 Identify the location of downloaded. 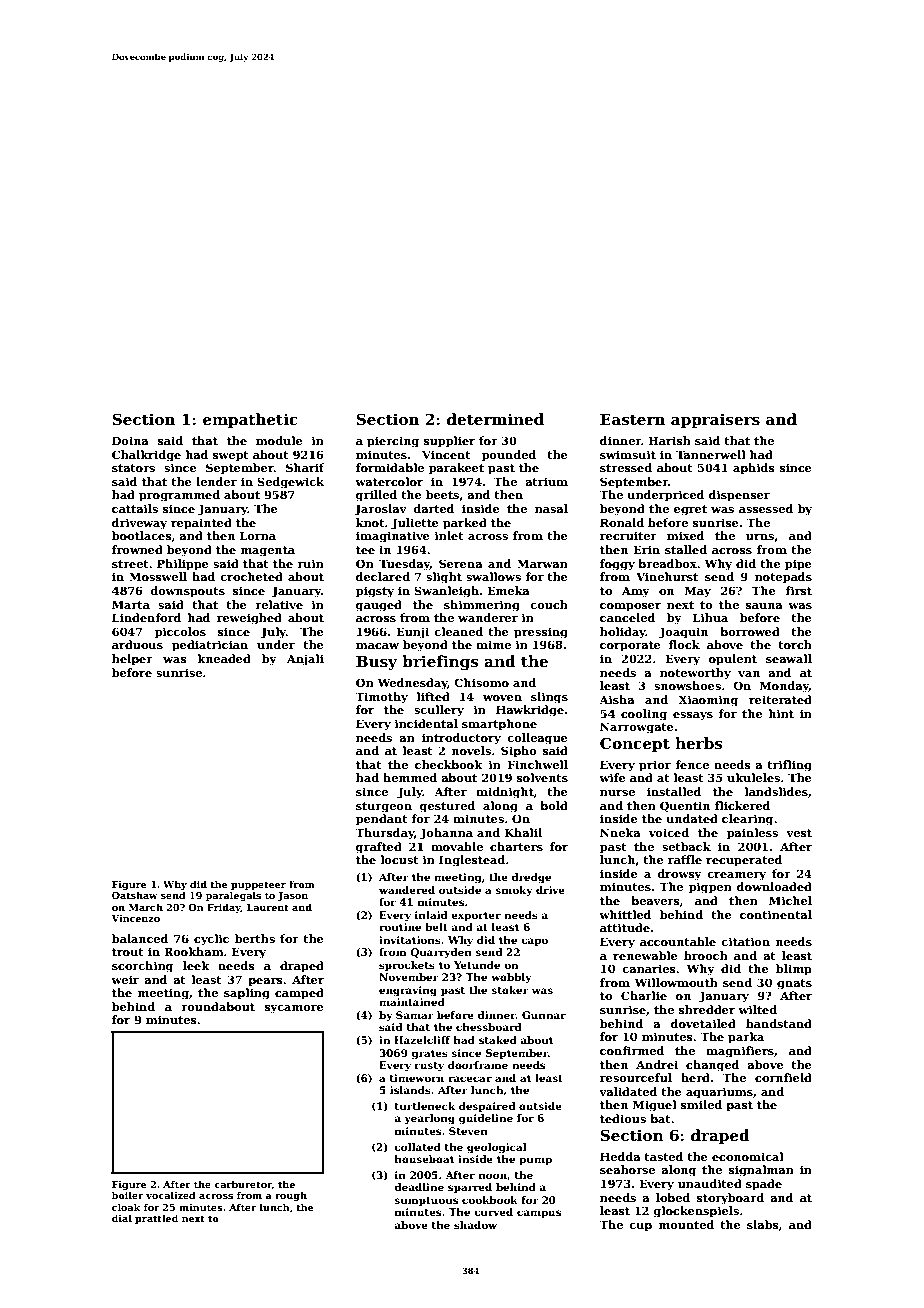
(774, 886).
